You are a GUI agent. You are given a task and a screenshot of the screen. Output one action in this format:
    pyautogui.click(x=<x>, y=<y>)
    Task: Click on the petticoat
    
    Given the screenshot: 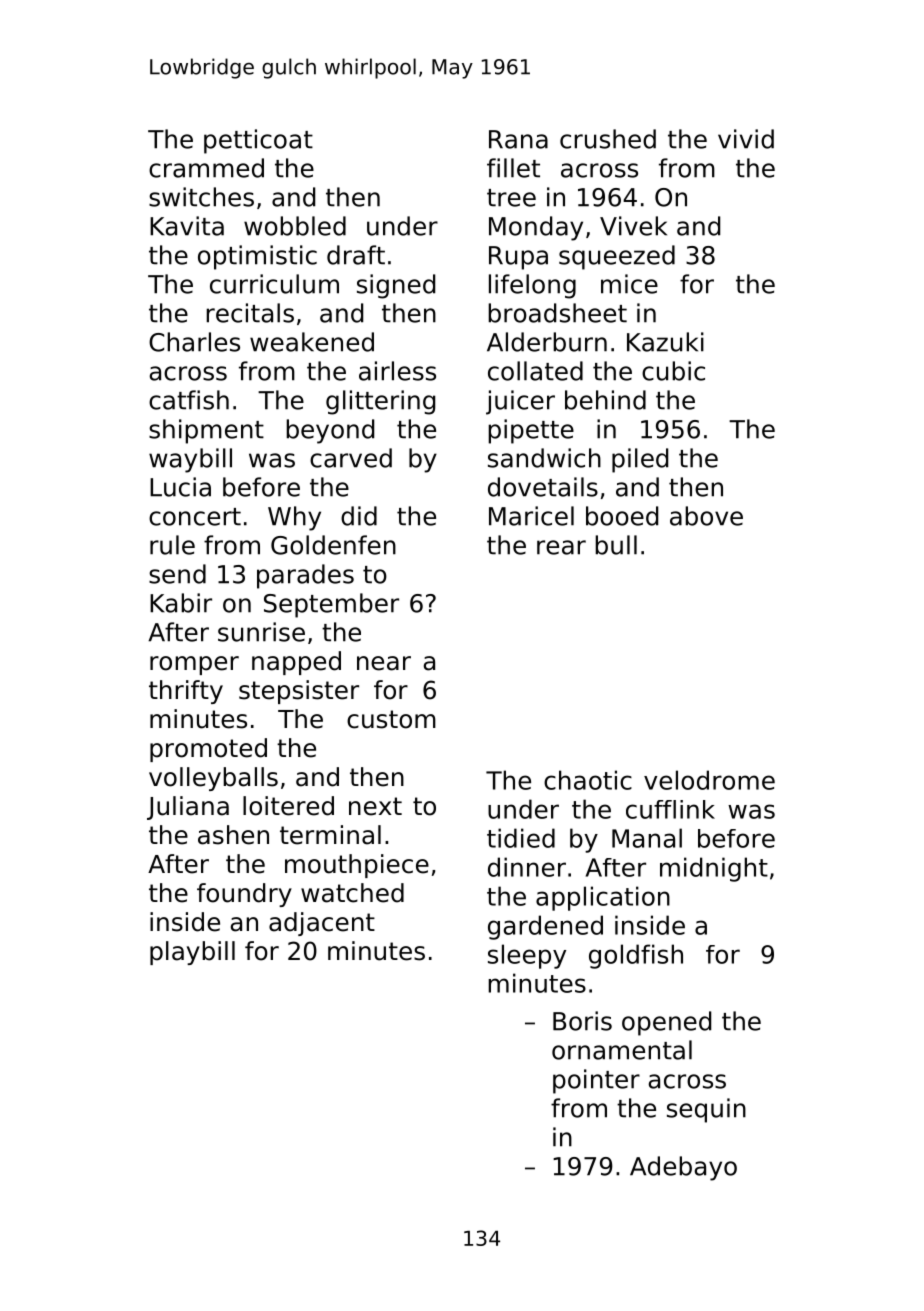 What is the action you would take?
    pyautogui.click(x=258, y=141)
